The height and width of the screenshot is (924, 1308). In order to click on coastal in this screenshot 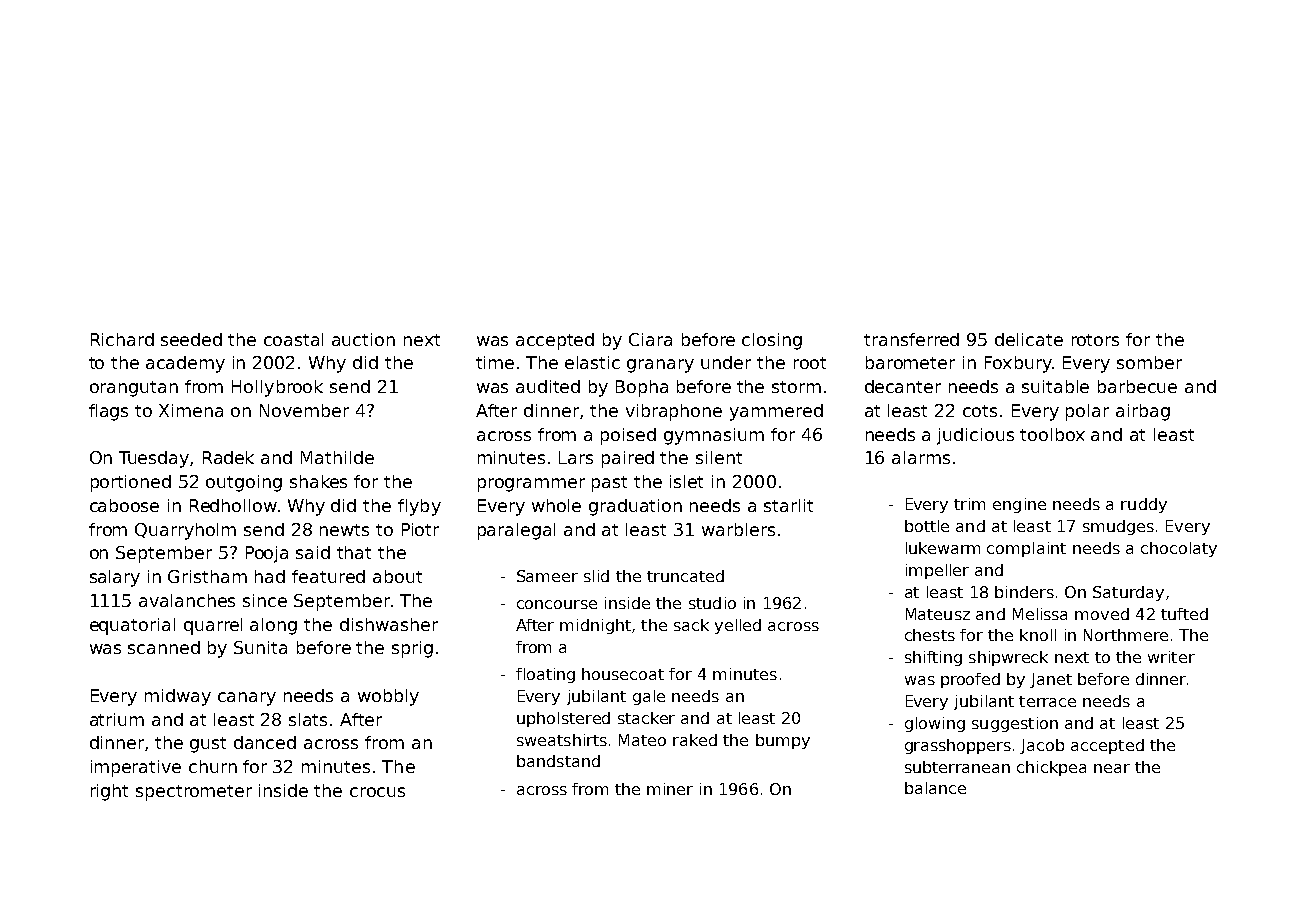, I will do `click(293, 339)`.
